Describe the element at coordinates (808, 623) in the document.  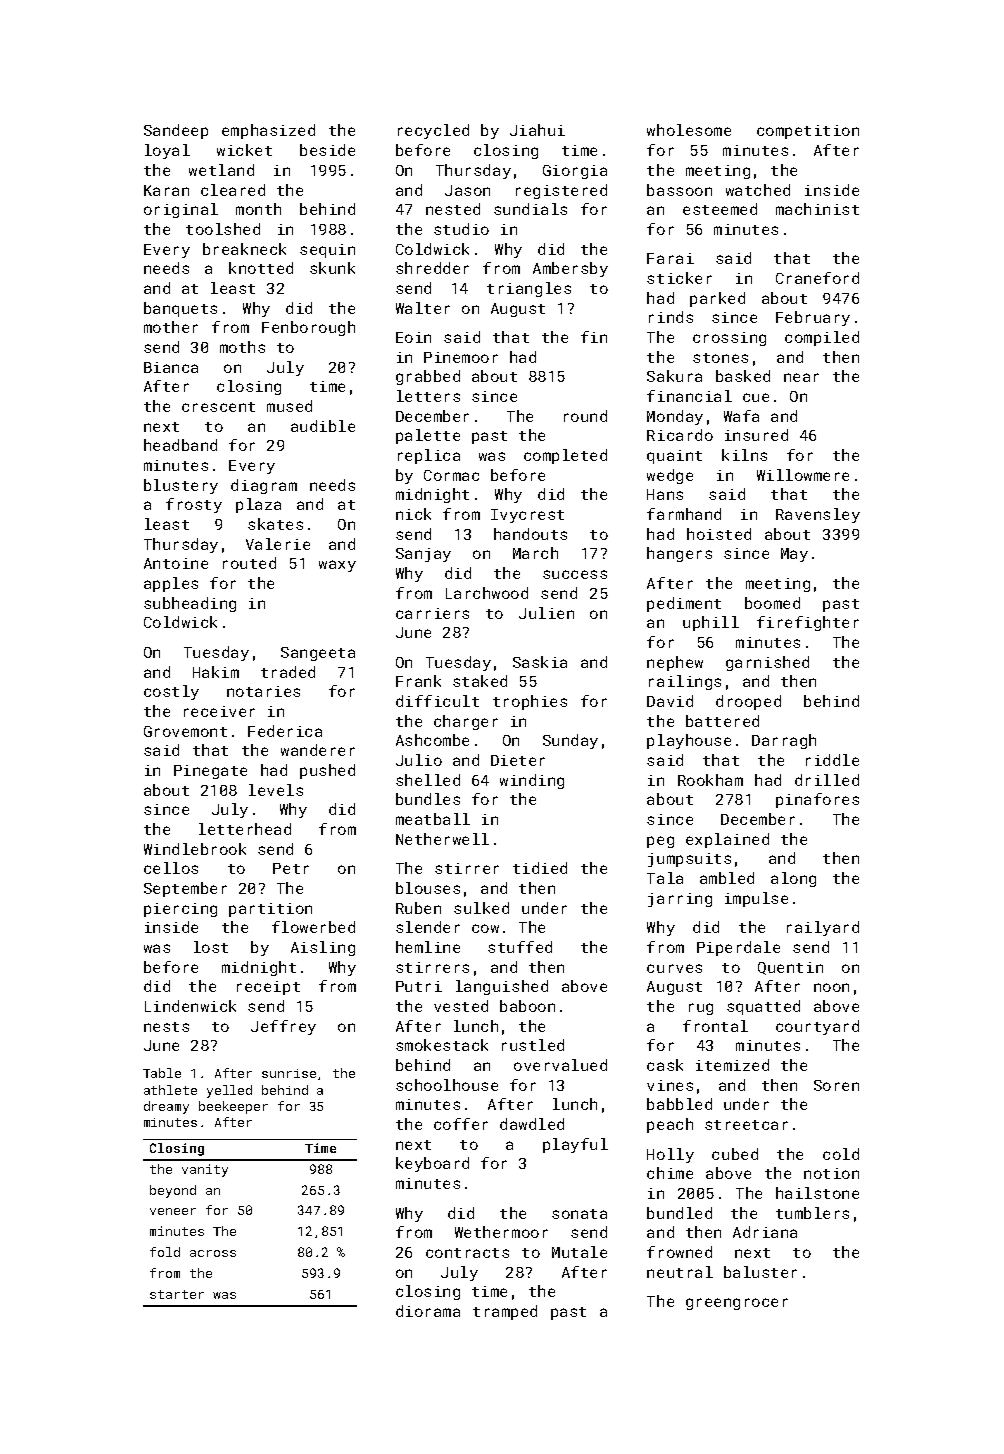
I see `firefighter` at that location.
